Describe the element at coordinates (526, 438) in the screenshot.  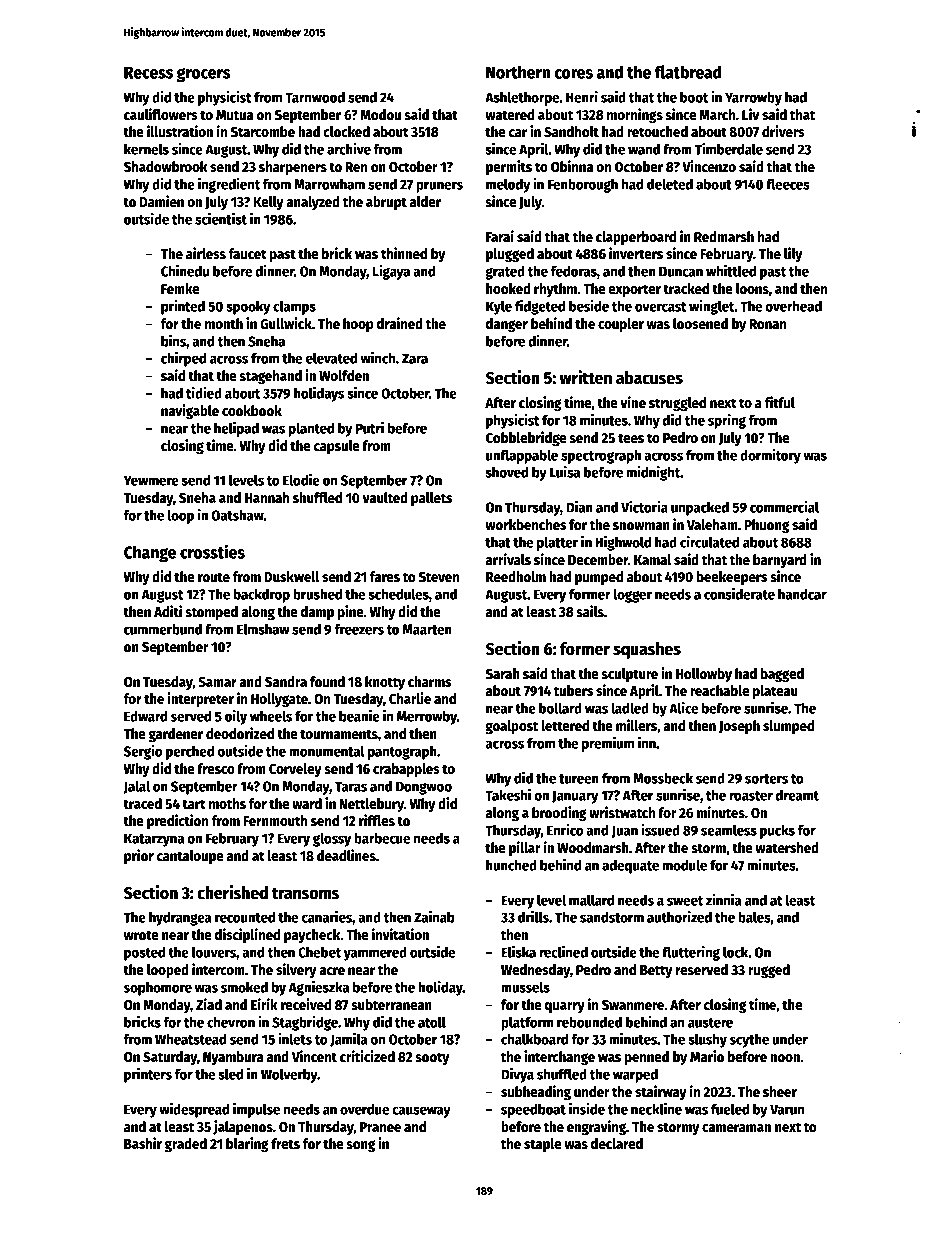
I see `Cobblebridge` at that location.
